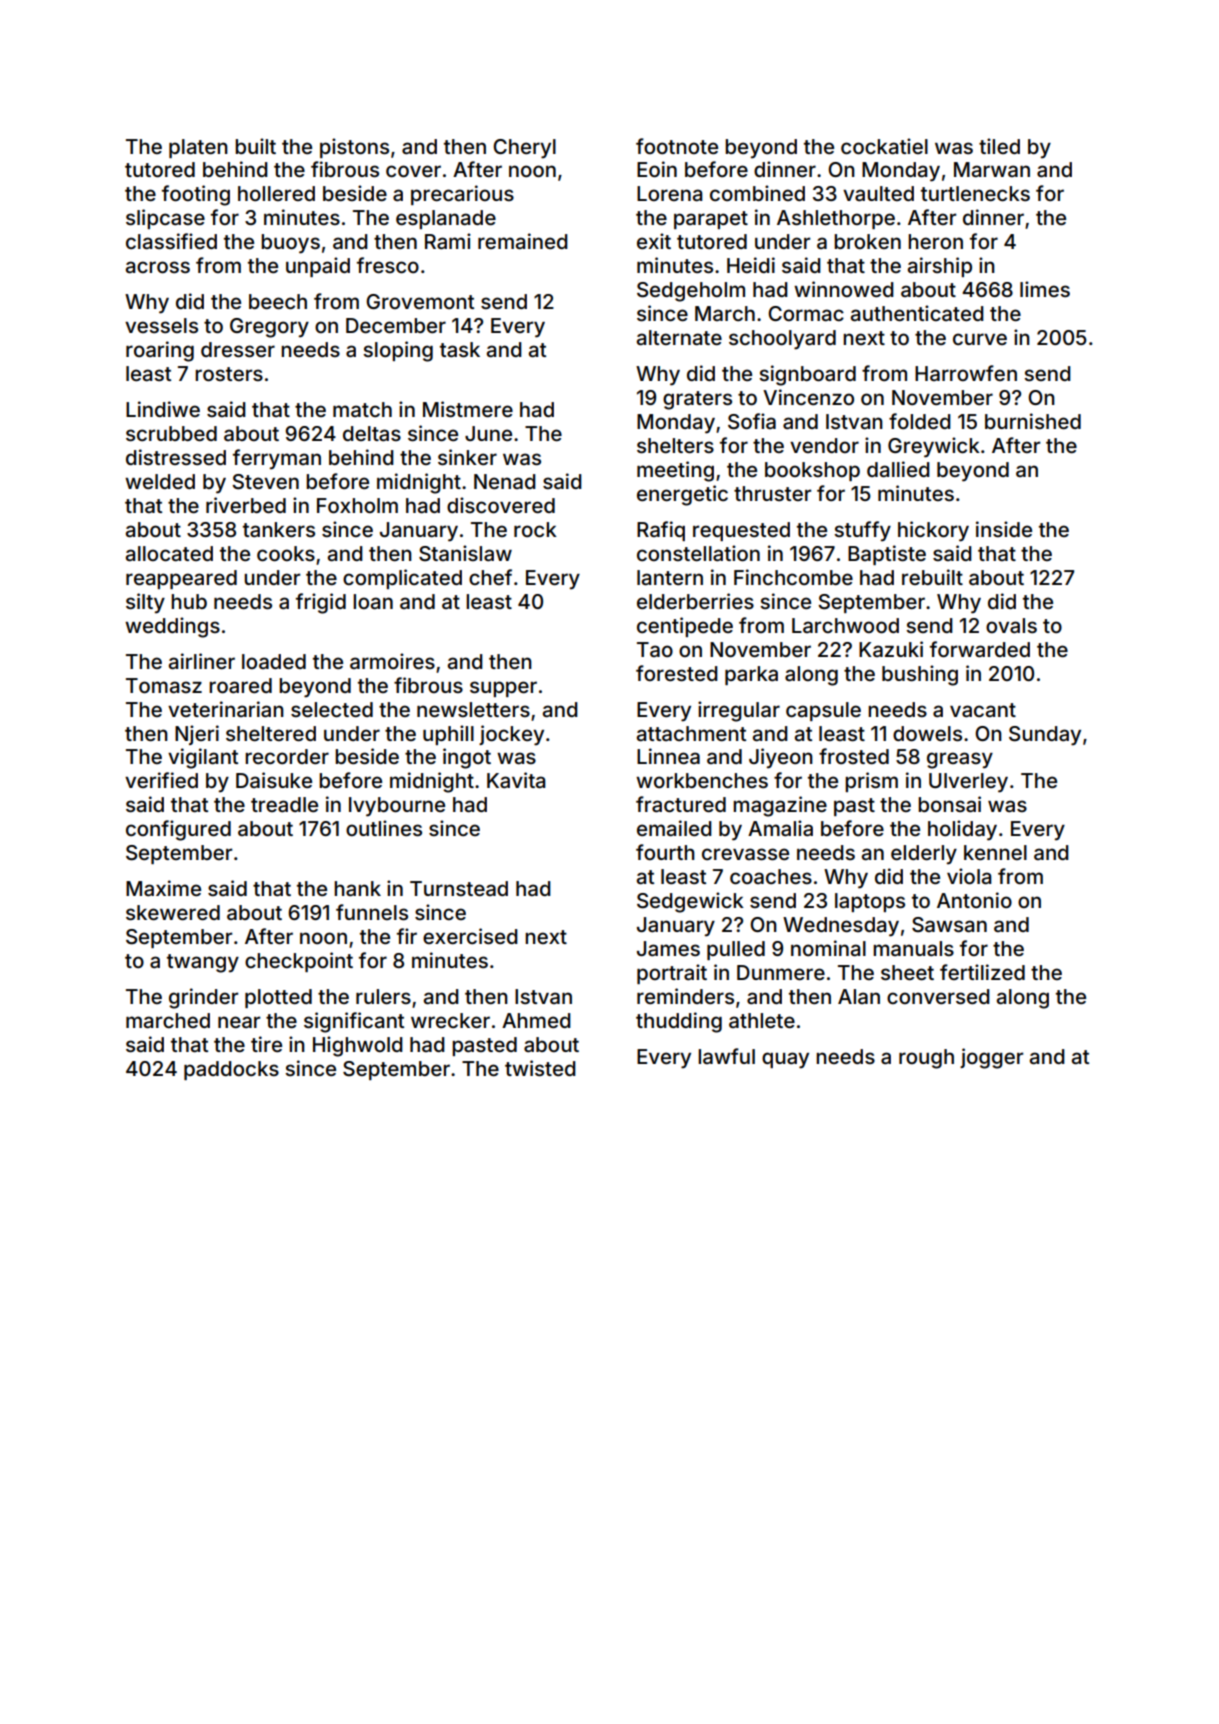 The image size is (1219, 1724). What do you see at coordinates (884, 146) in the page?
I see `cockatiel` at bounding box center [884, 146].
